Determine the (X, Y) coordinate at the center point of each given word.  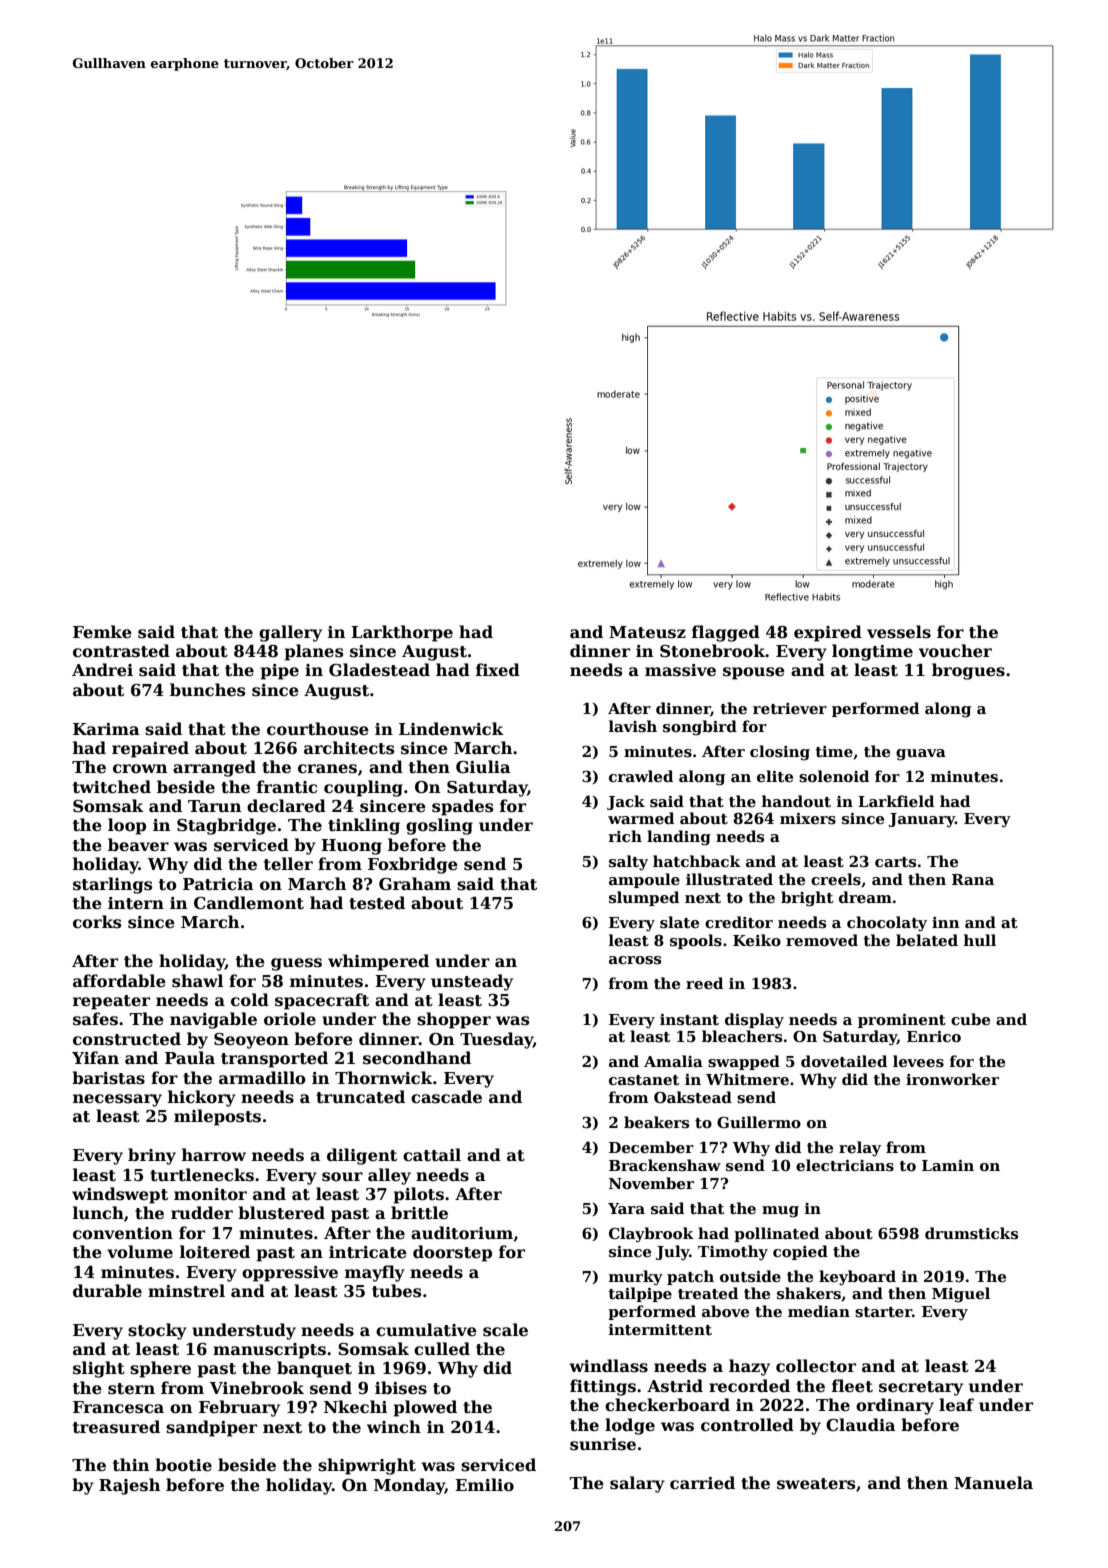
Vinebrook (257, 1388)
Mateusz (647, 632)
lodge (630, 1426)
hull (980, 940)
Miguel (961, 1295)
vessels (899, 632)
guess (296, 964)
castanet (644, 1080)
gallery (290, 633)
